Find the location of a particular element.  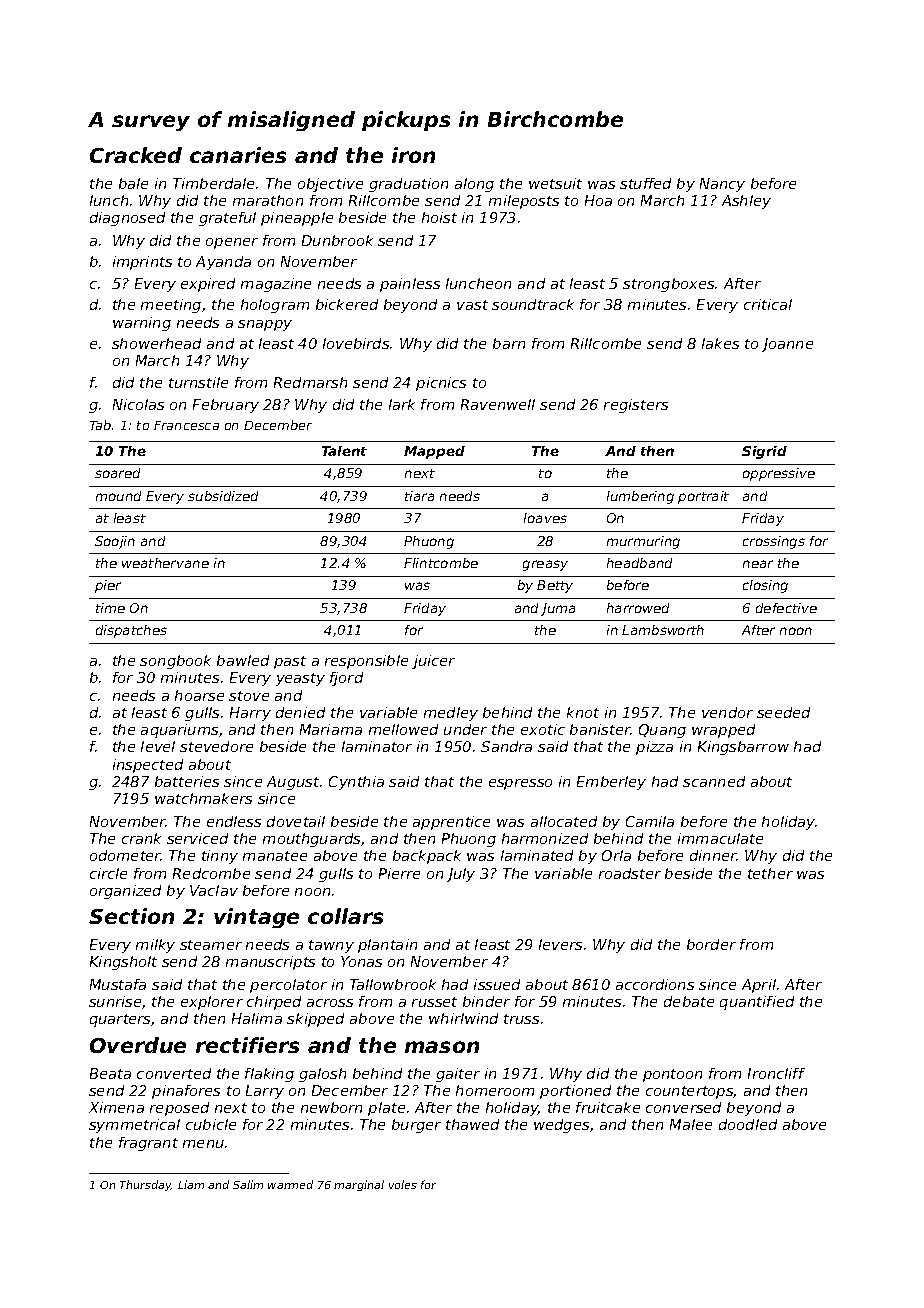

russet is located at coordinates (434, 1002).
